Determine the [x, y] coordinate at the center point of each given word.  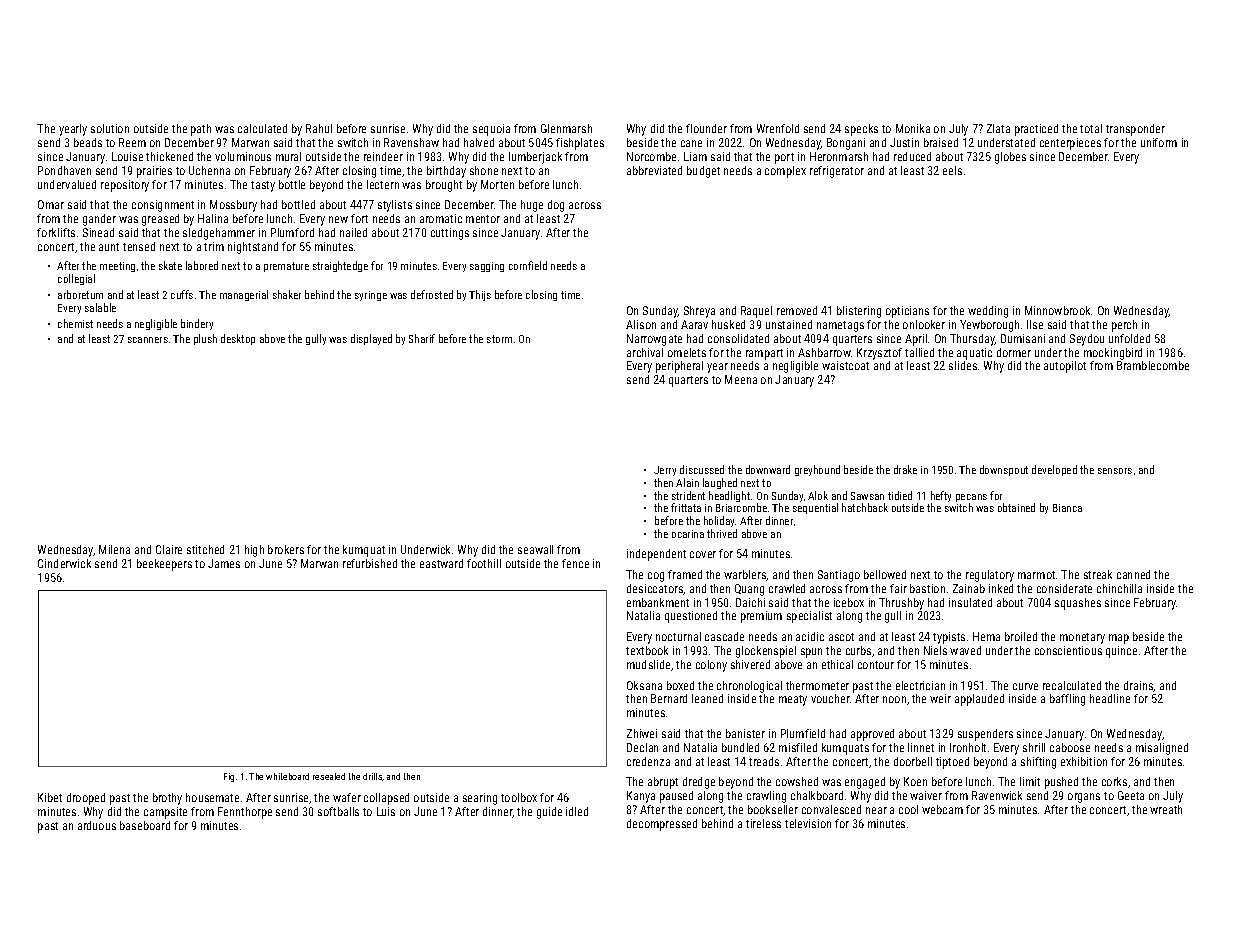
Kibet [50, 797]
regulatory [990, 576]
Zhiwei [642, 733]
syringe [371, 296]
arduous [97, 825]
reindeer [383, 156]
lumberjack [535, 158]
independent [656, 555]
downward [768, 469]
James [224, 563]
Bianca [1067, 508]
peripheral [679, 367]
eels [952, 170]
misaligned [1162, 749]
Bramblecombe [1153, 365]
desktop [238, 339]
